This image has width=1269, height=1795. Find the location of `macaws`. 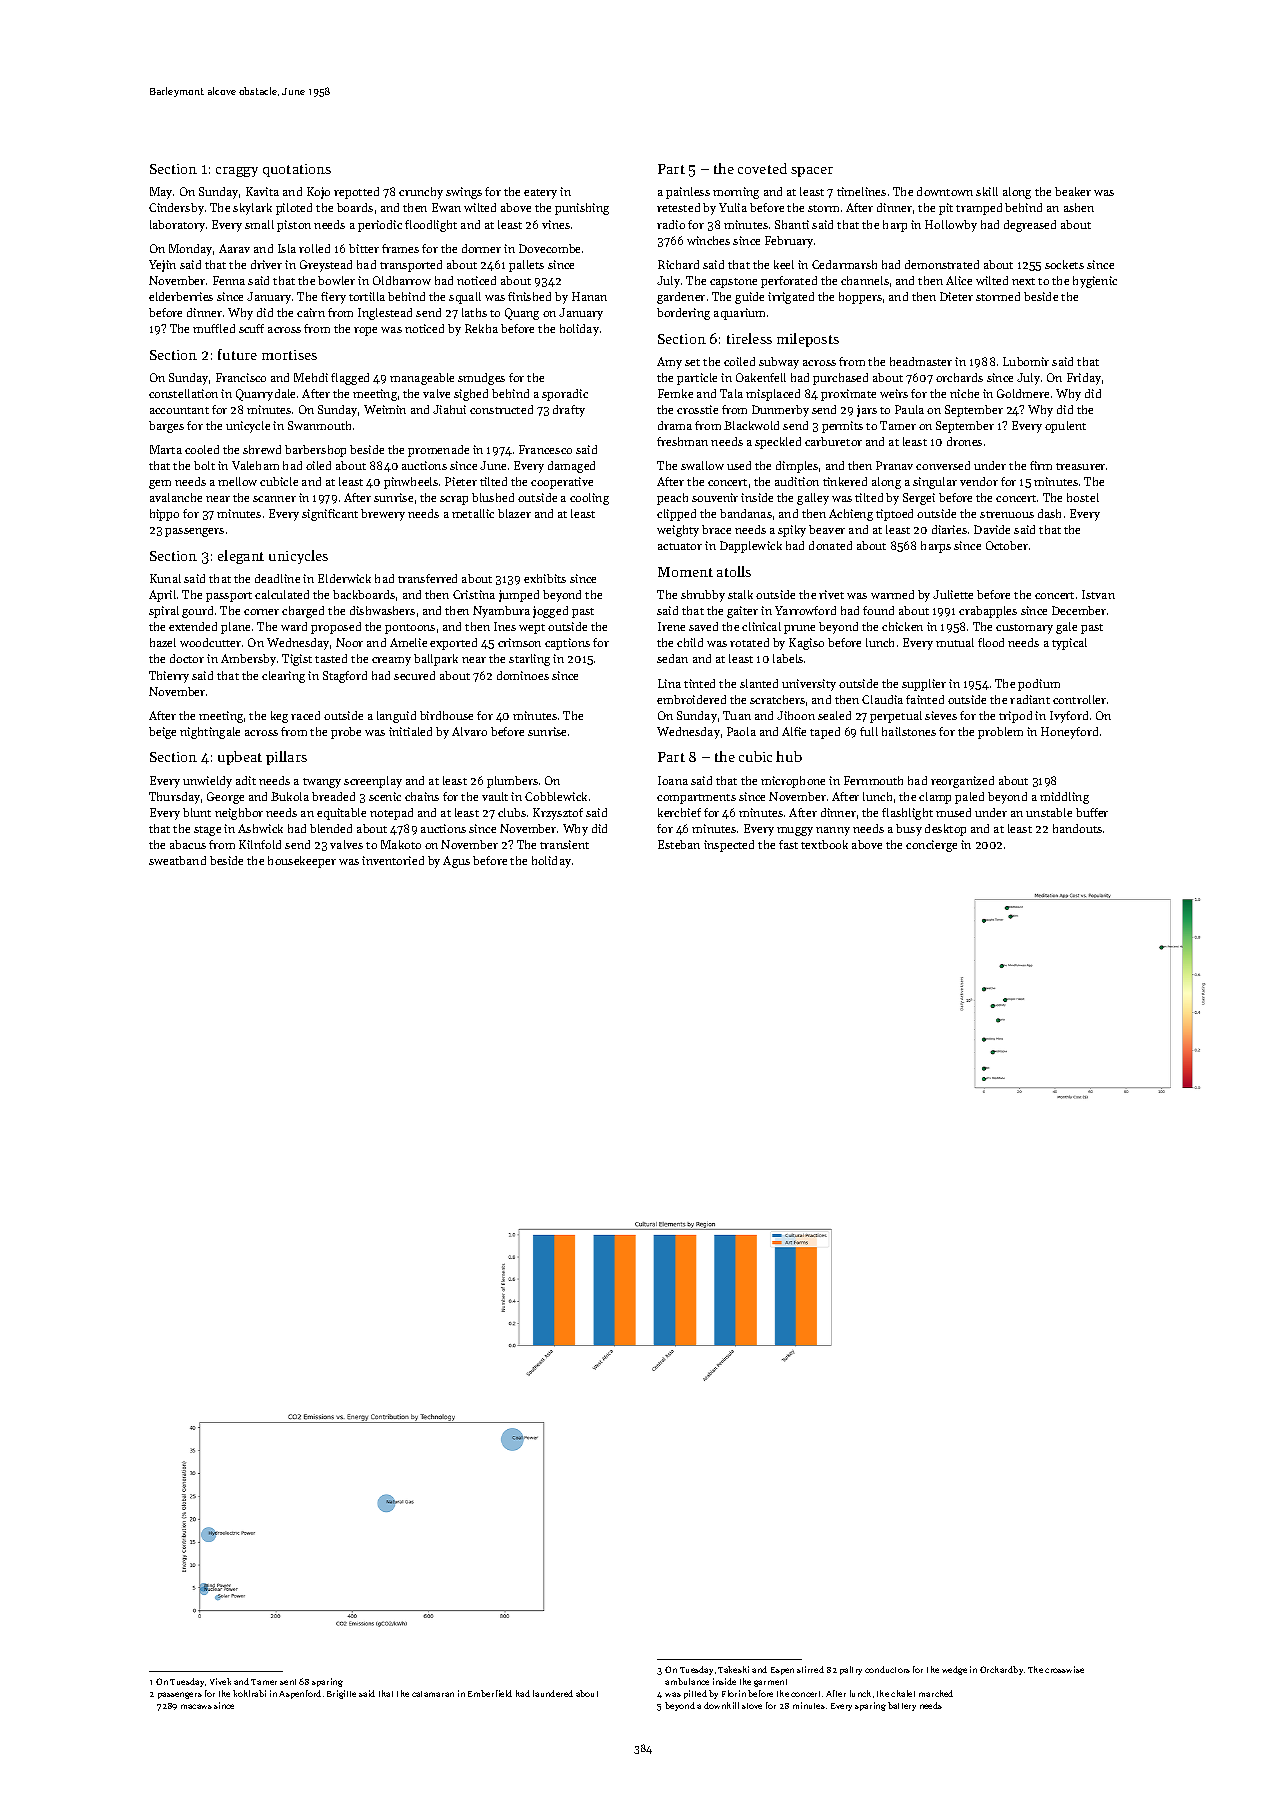

macaws is located at coordinates (196, 1706).
